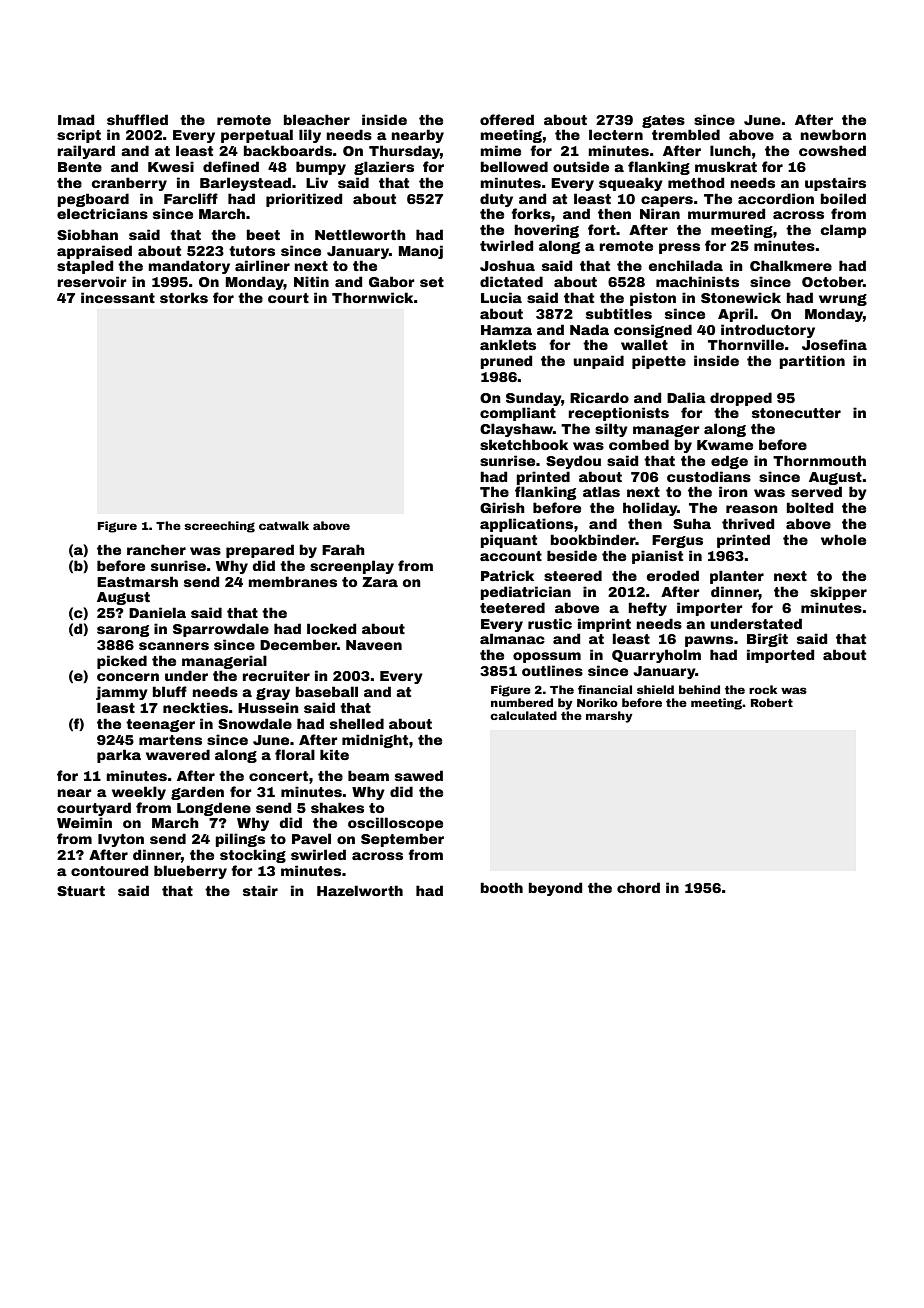 The height and width of the screenshot is (1308, 924). What do you see at coordinates (137, 119) in the screenshot?
I see `shuffled` at bounding box center [137, 119].
